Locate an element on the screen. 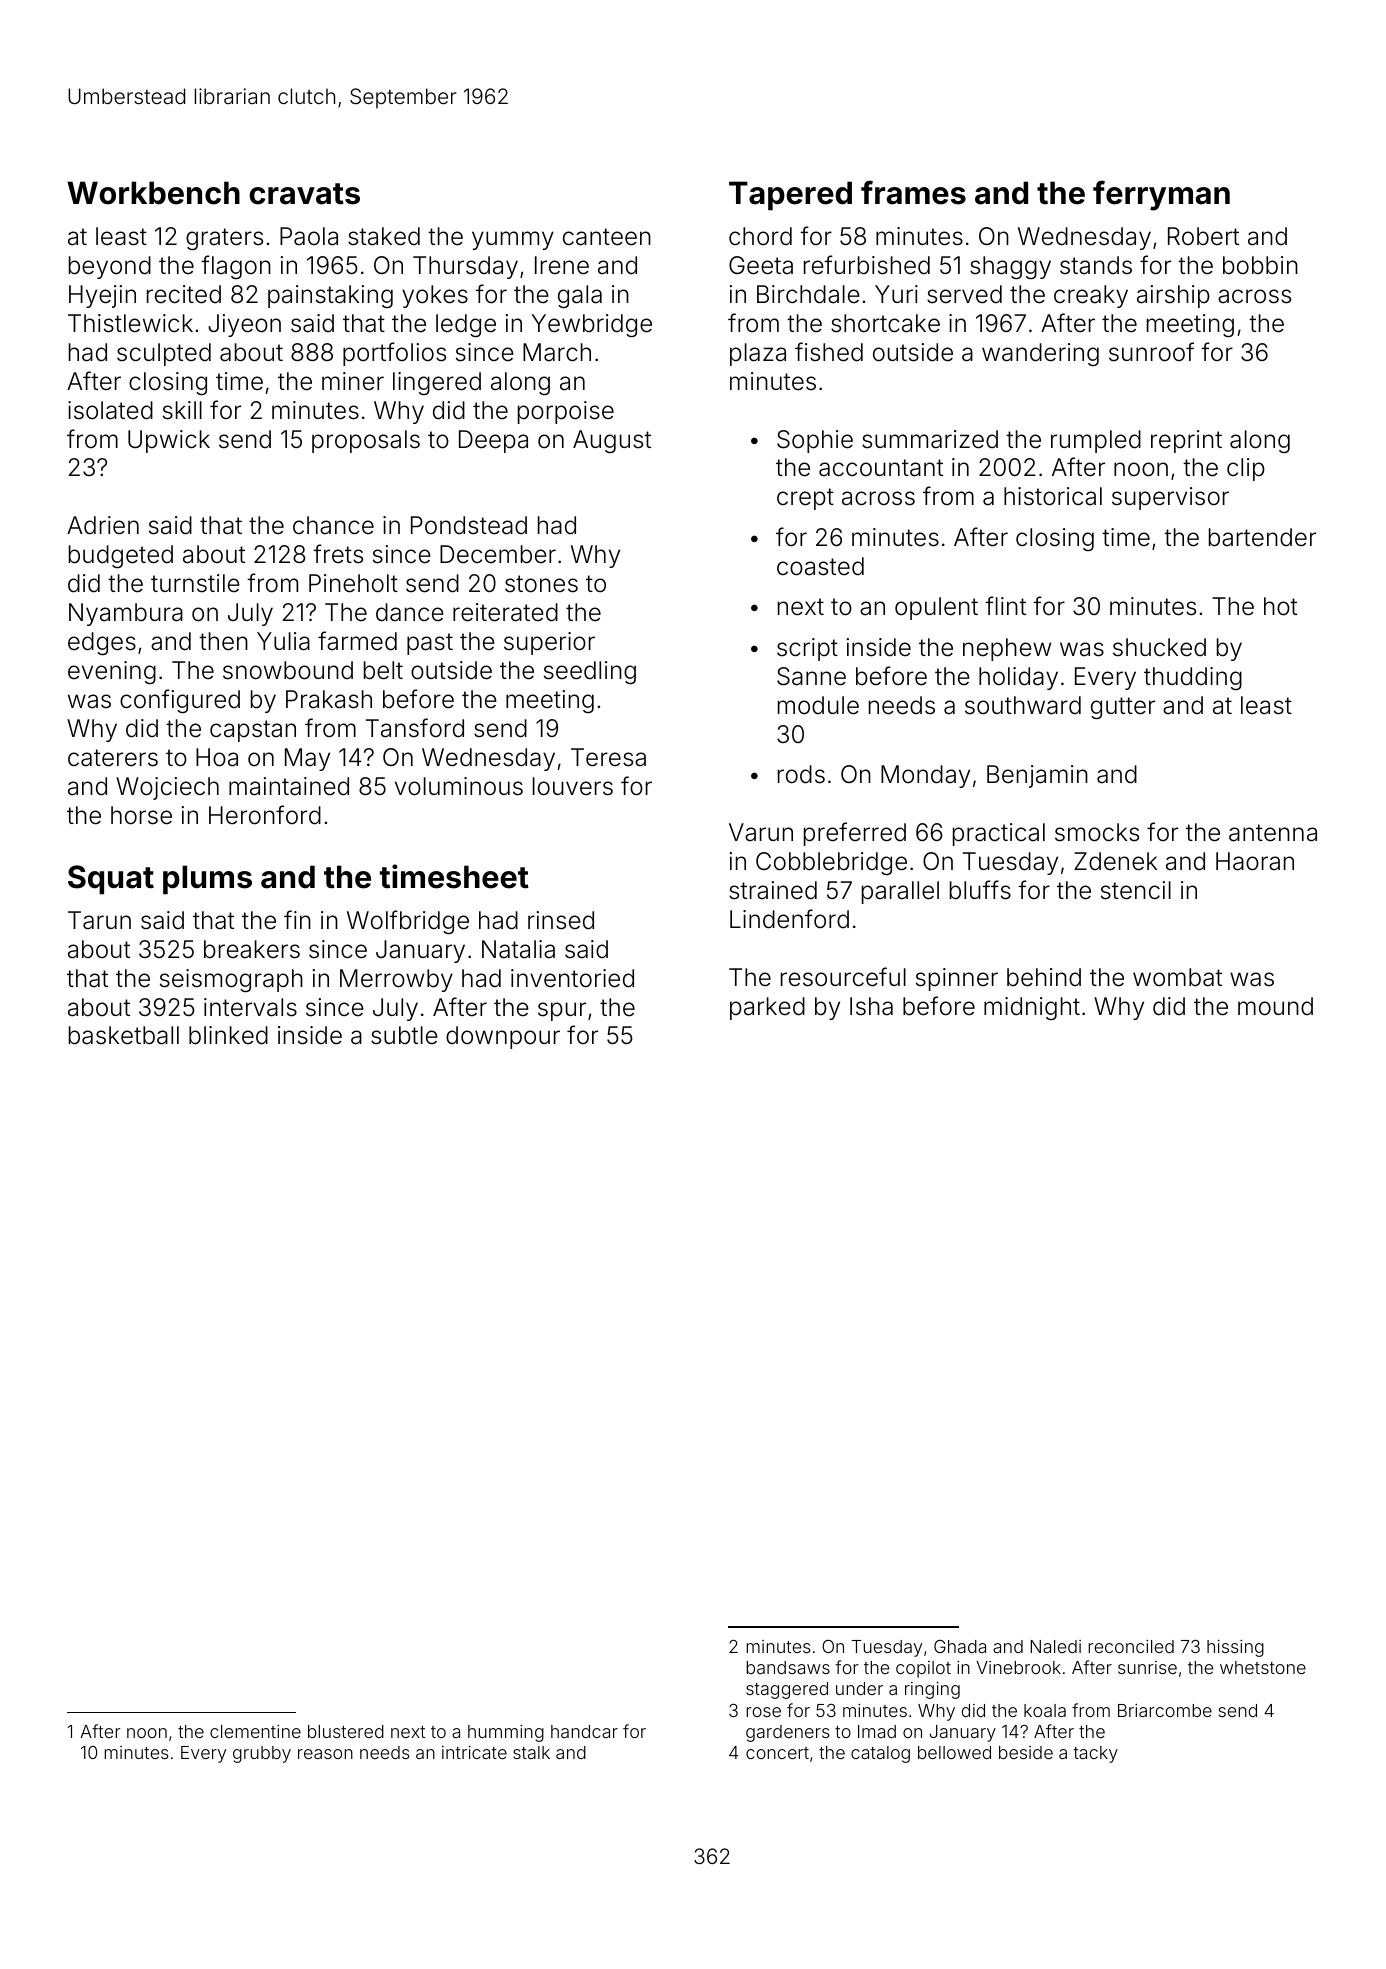 The height and width of the screenshot is (1969, 1386). beyond is located at coordinates (110, 267).
